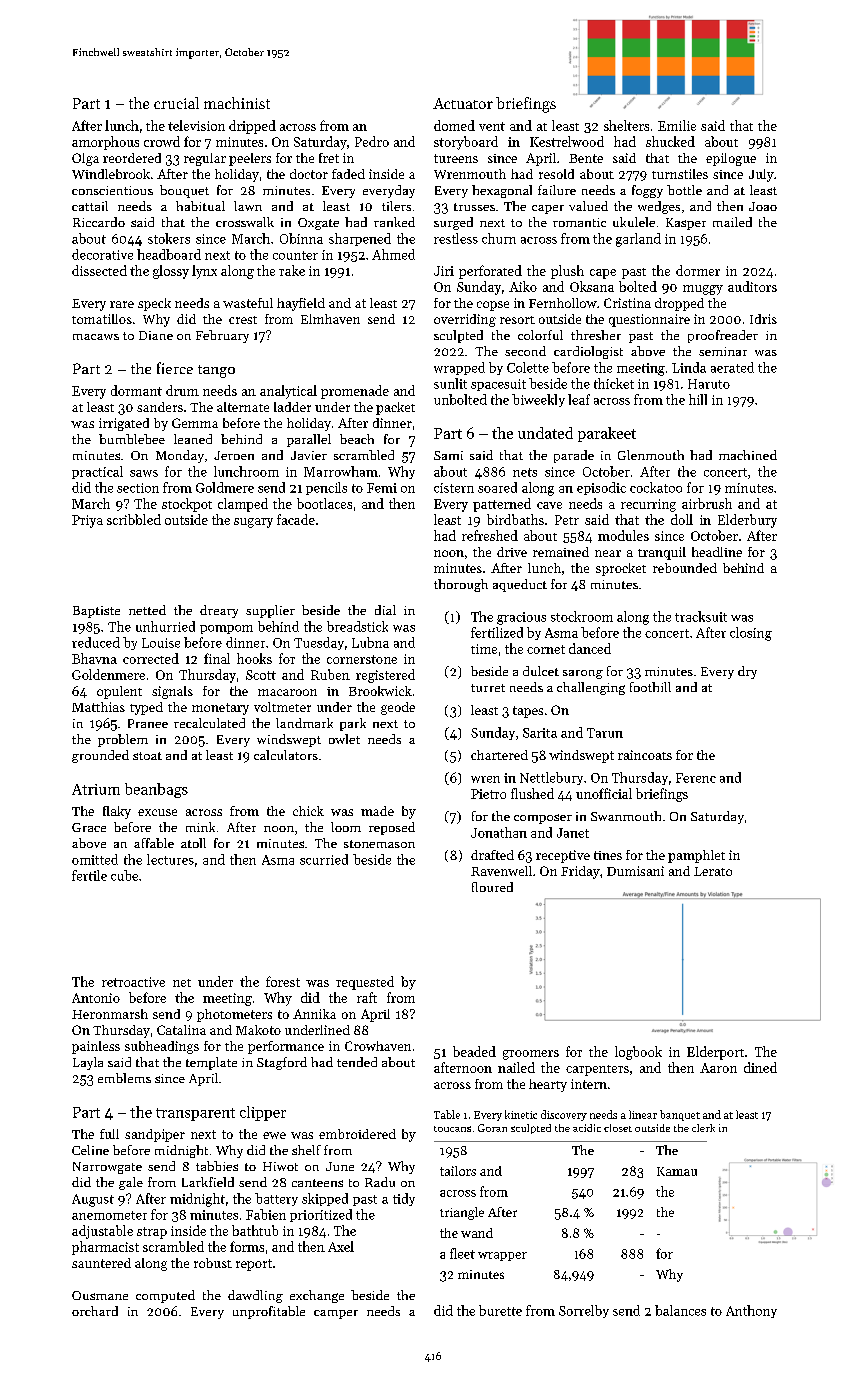  I want to click on fleet, so click(462, 1253).
